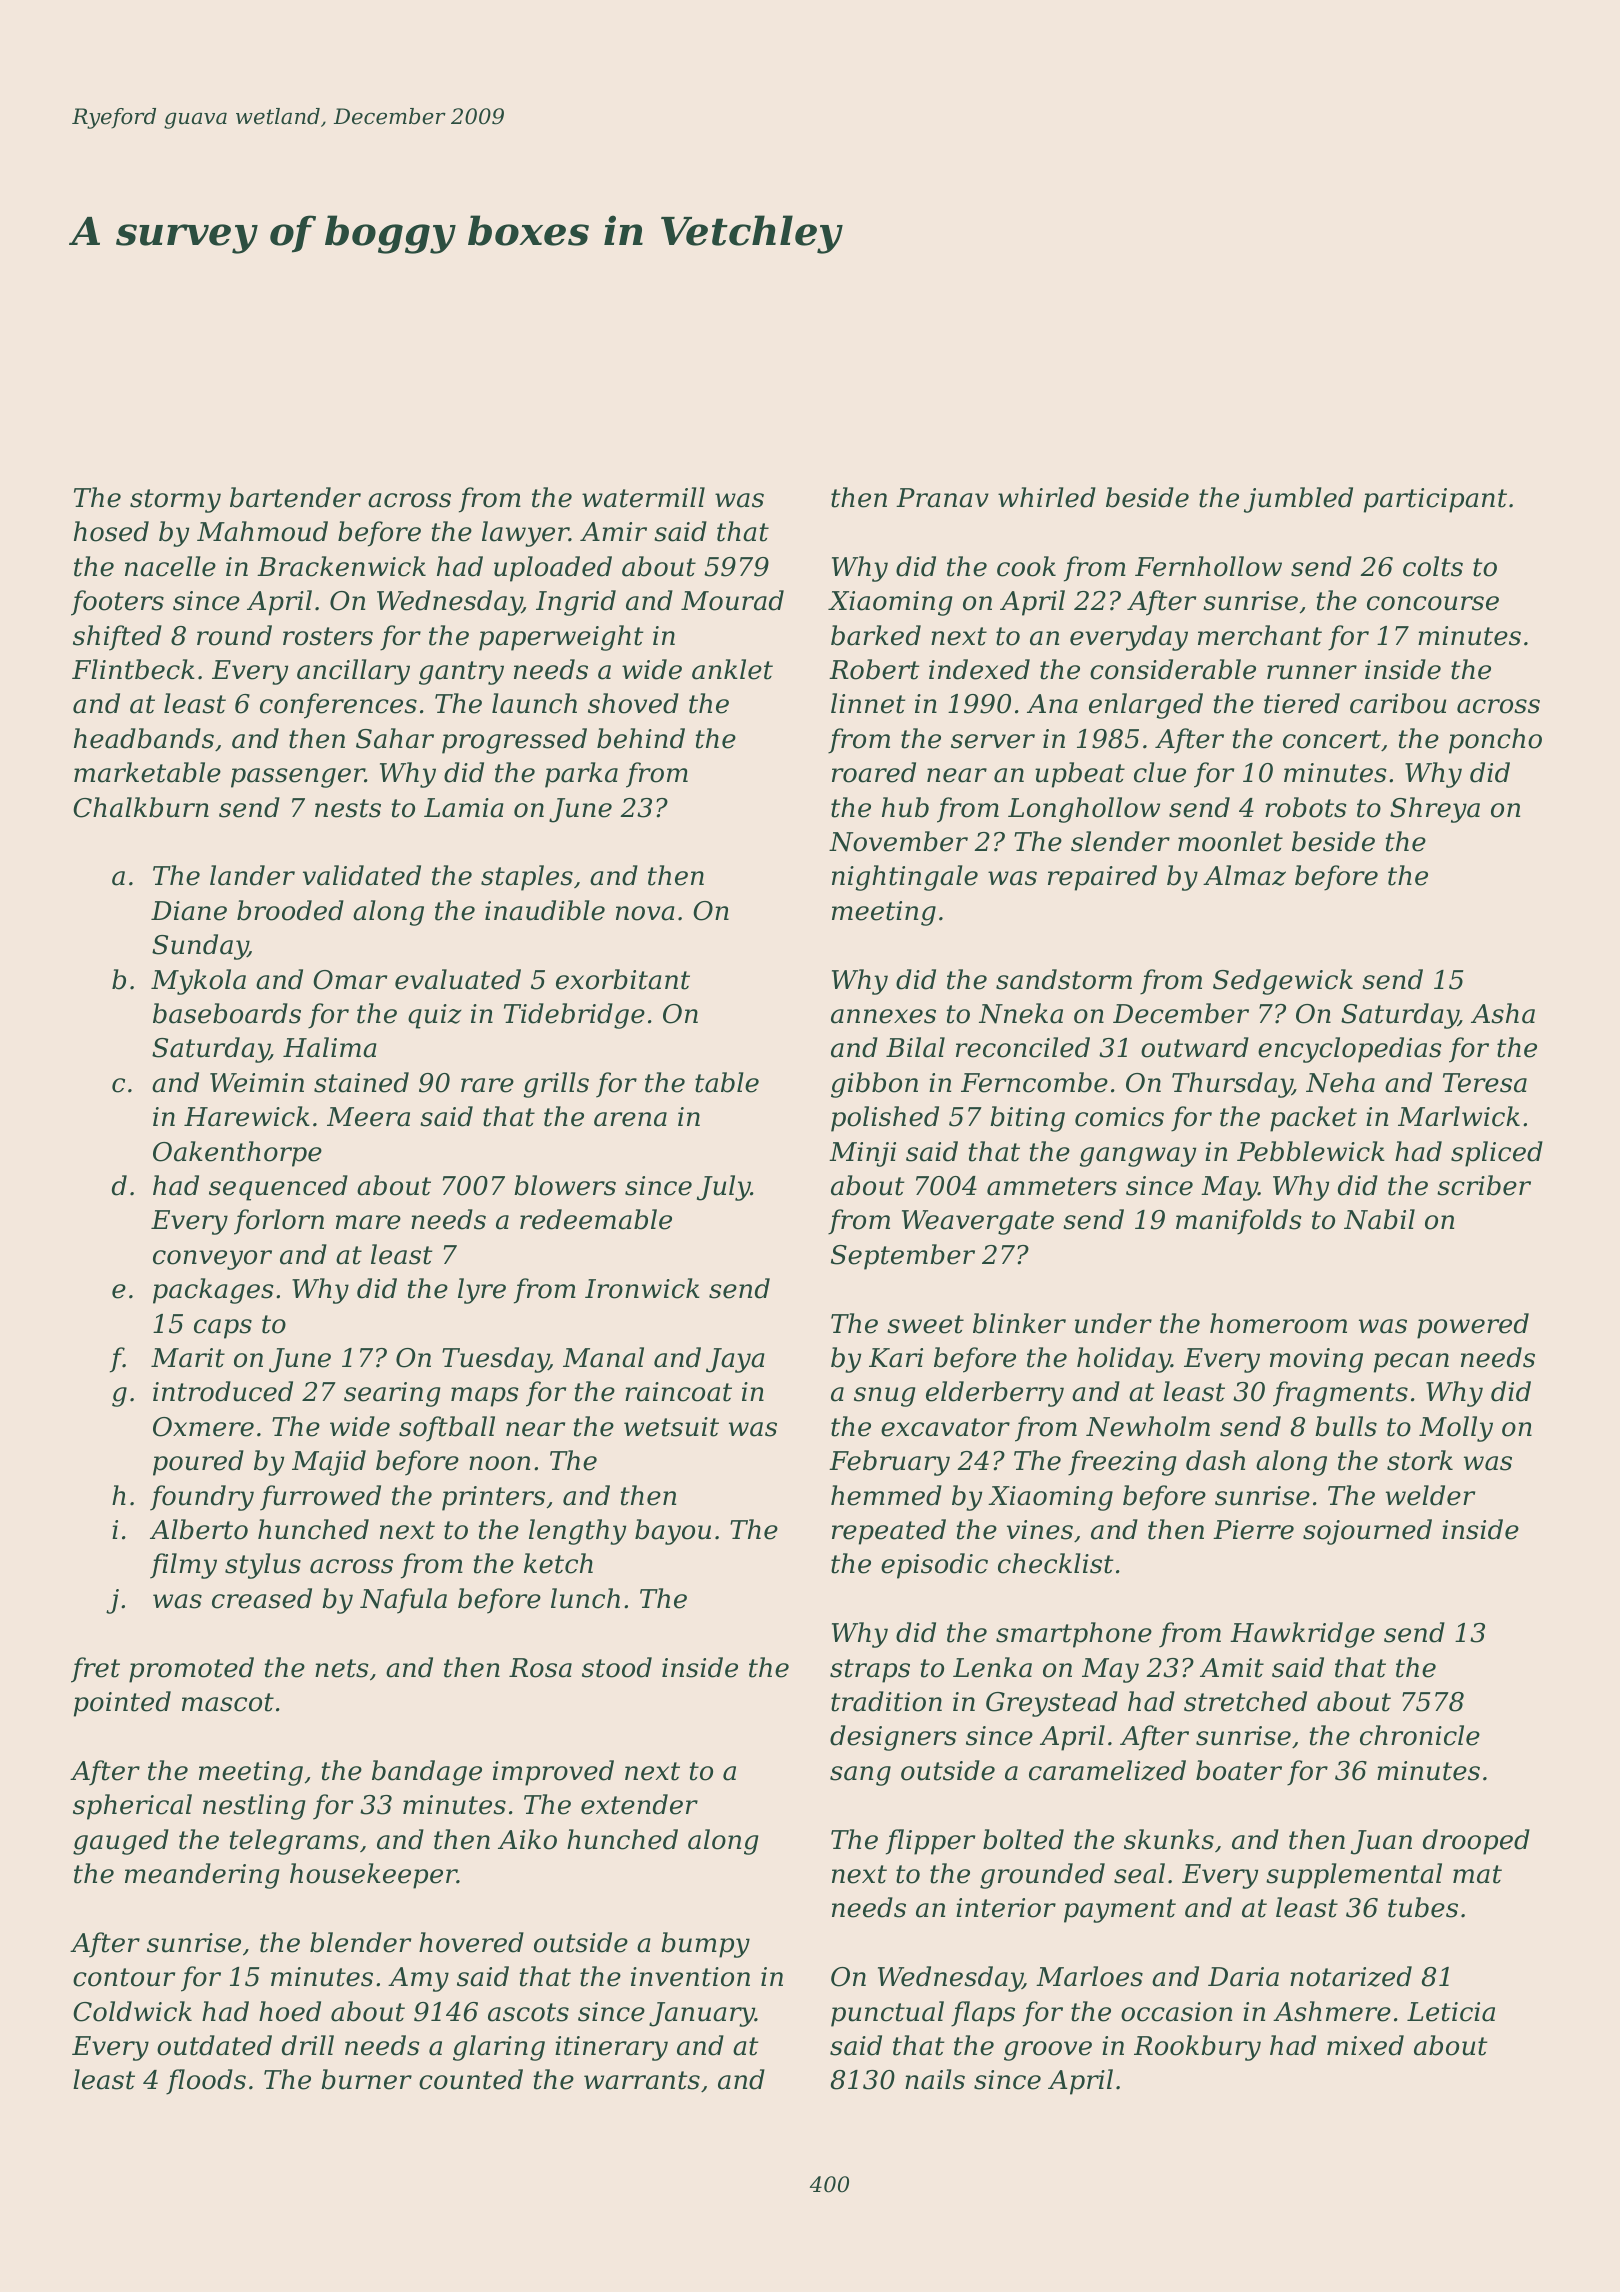  What do you see at coordinates (1435, 500) in the screenshot?
I see `participant` at bounding box center [1435, 500].
